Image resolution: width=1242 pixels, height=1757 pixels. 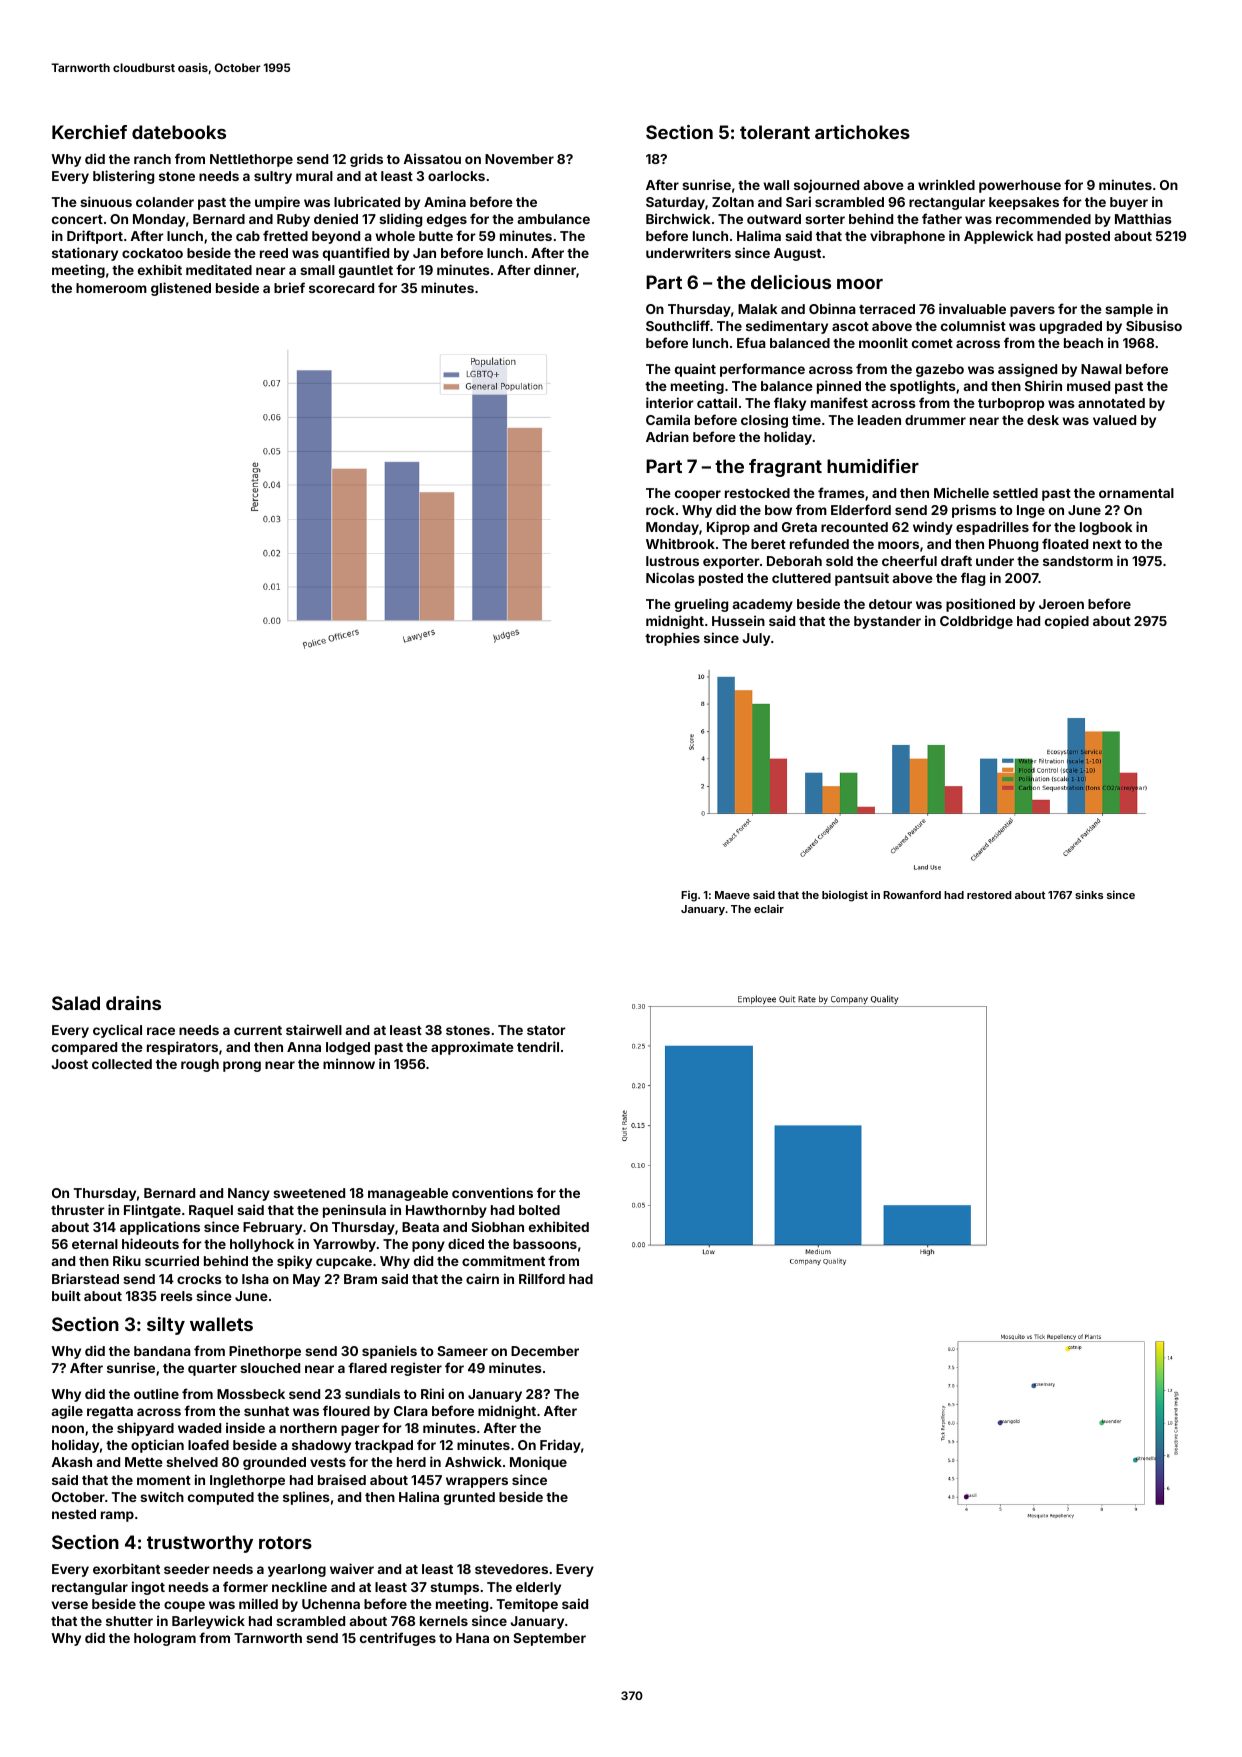 What do you see at coordinates (74, 1514) in the screenshot?
I see `nested` at bounding box center [74, 1514].
